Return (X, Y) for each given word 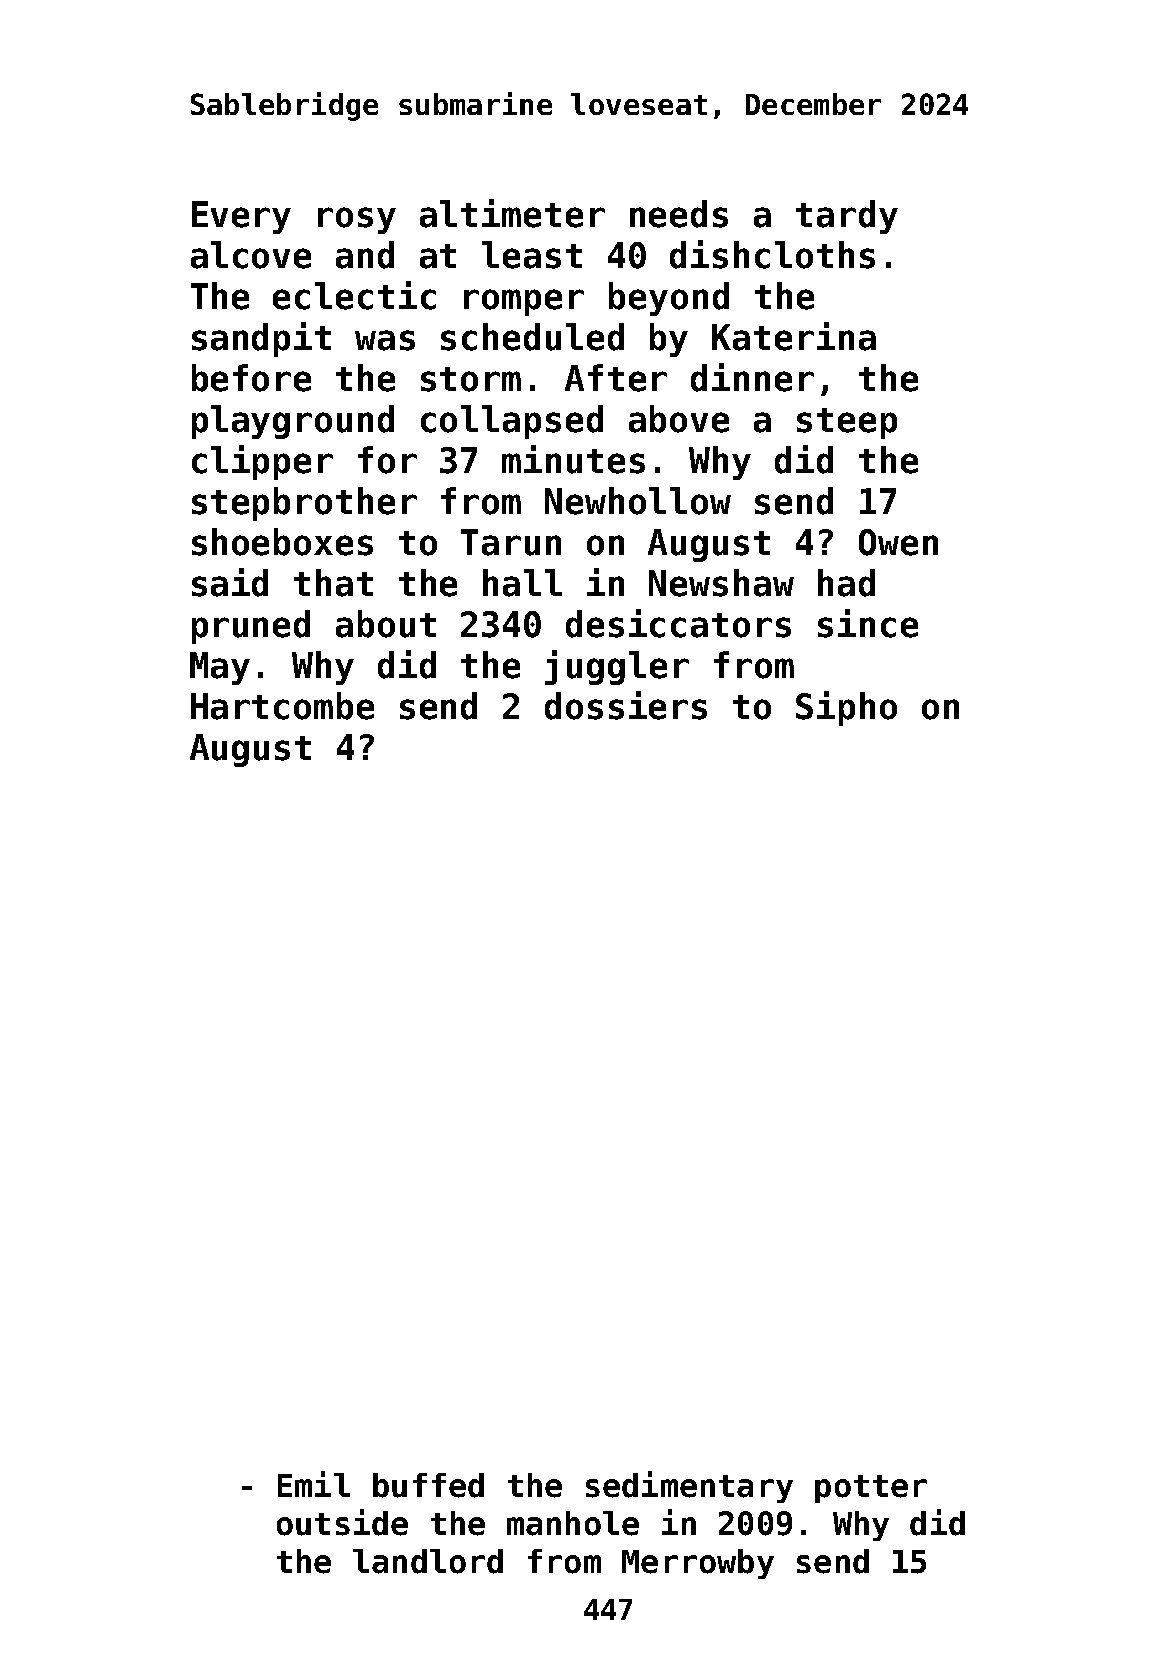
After (616, 378)
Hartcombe (282, 706)
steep (847, 423)
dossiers (626, 705)
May (220, 668)
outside (342, 1522)
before (251, 378)
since (868, 623)
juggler (617, 667)
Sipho (846, 708)
